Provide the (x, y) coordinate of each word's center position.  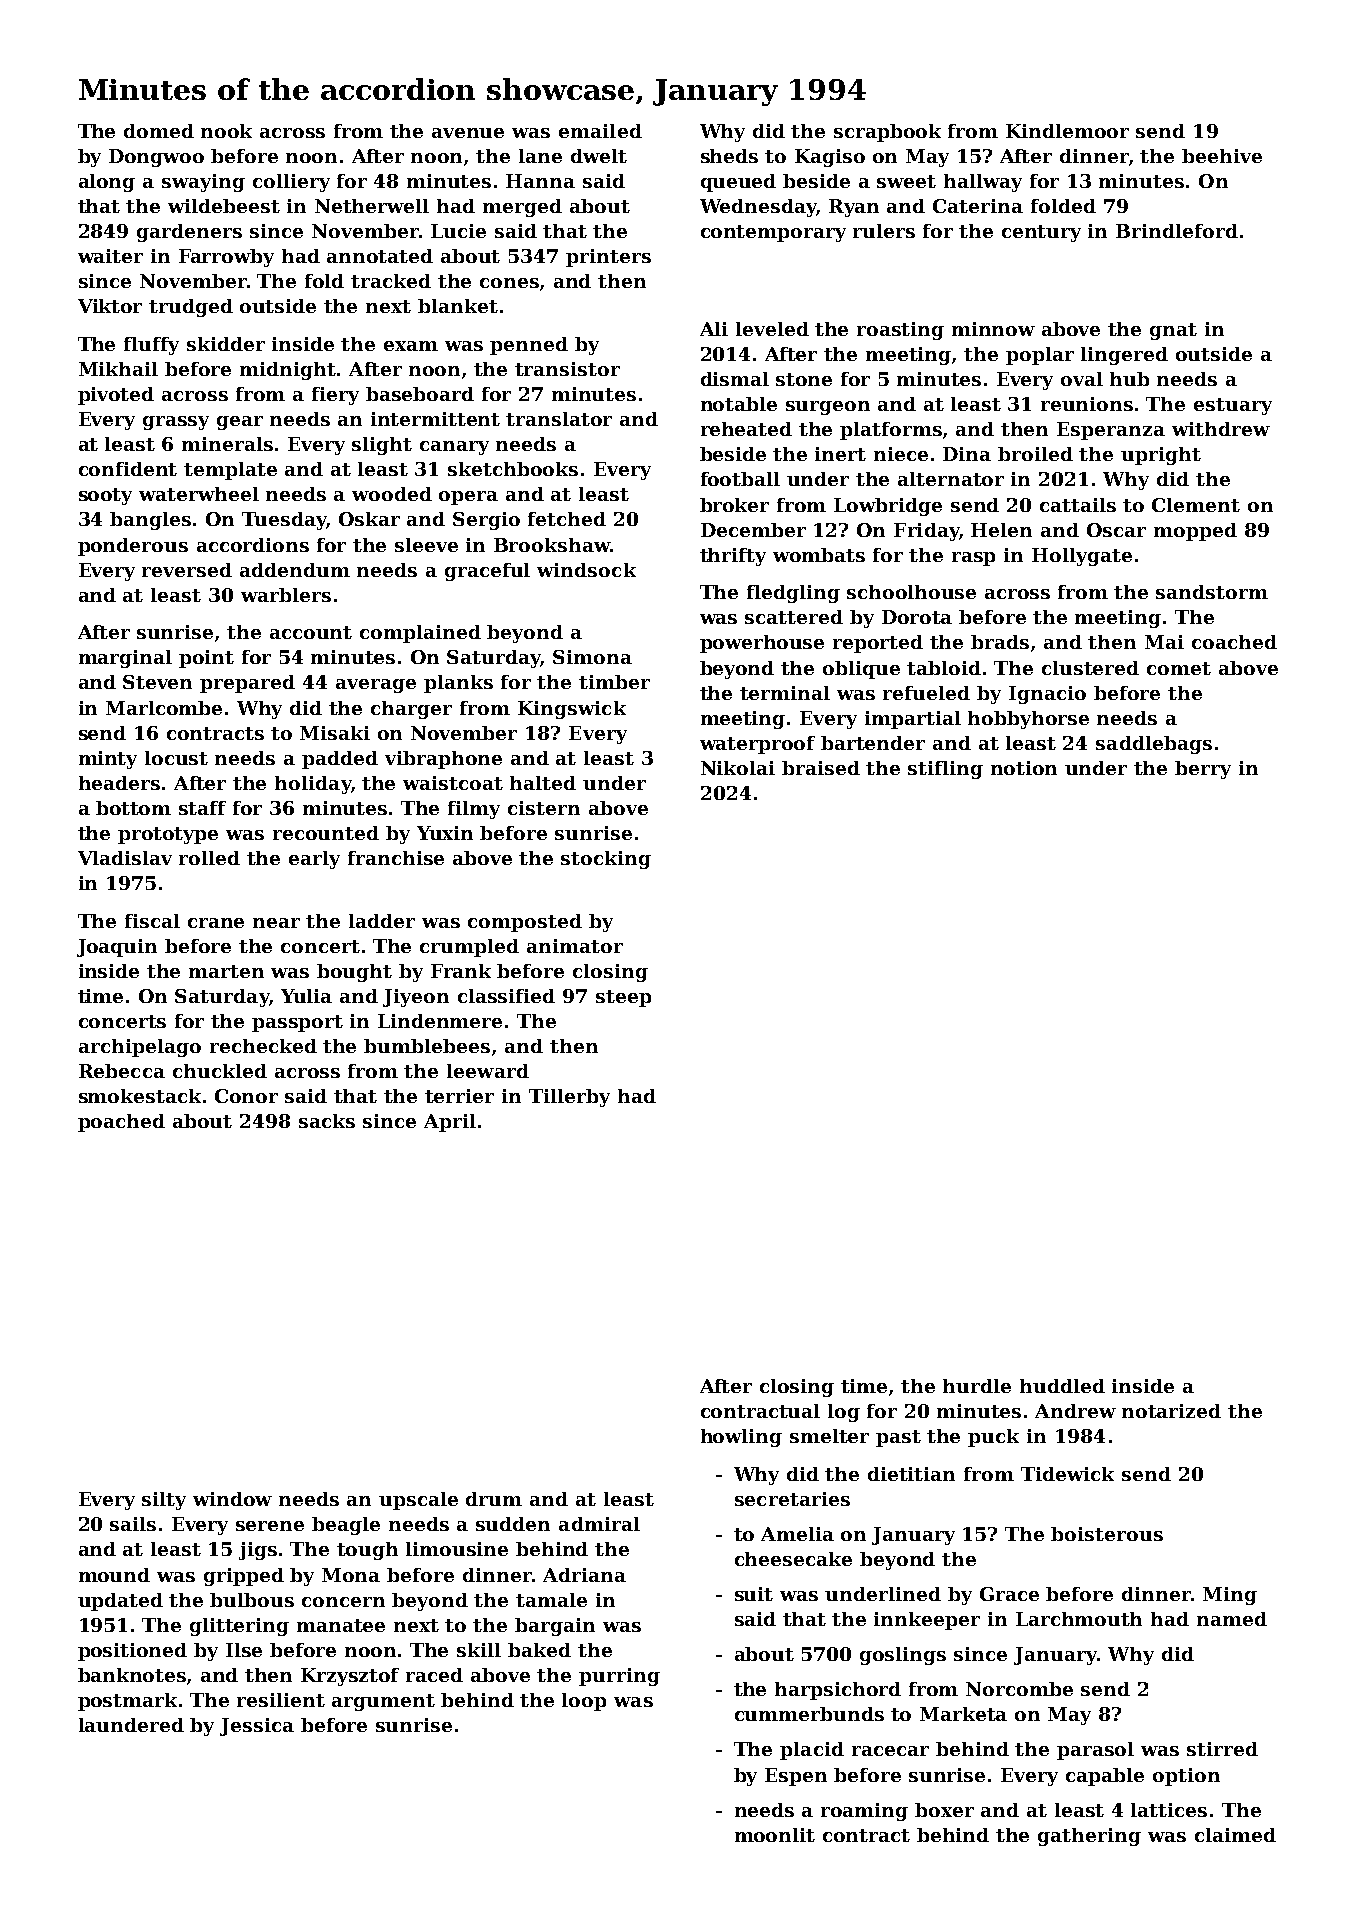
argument (383, 1702)
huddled (1062, 1386)
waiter (110, 256)
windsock (586, 570)
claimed (1235, 1835)
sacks (327, 1121)
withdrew (1221, 429)
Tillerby (569, 1098)
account (311, 632)
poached (121, 1123)
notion (1024, 768)
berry (1203, 770)
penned (529, 346)
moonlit (775, 1835)
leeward (488, 1071)
